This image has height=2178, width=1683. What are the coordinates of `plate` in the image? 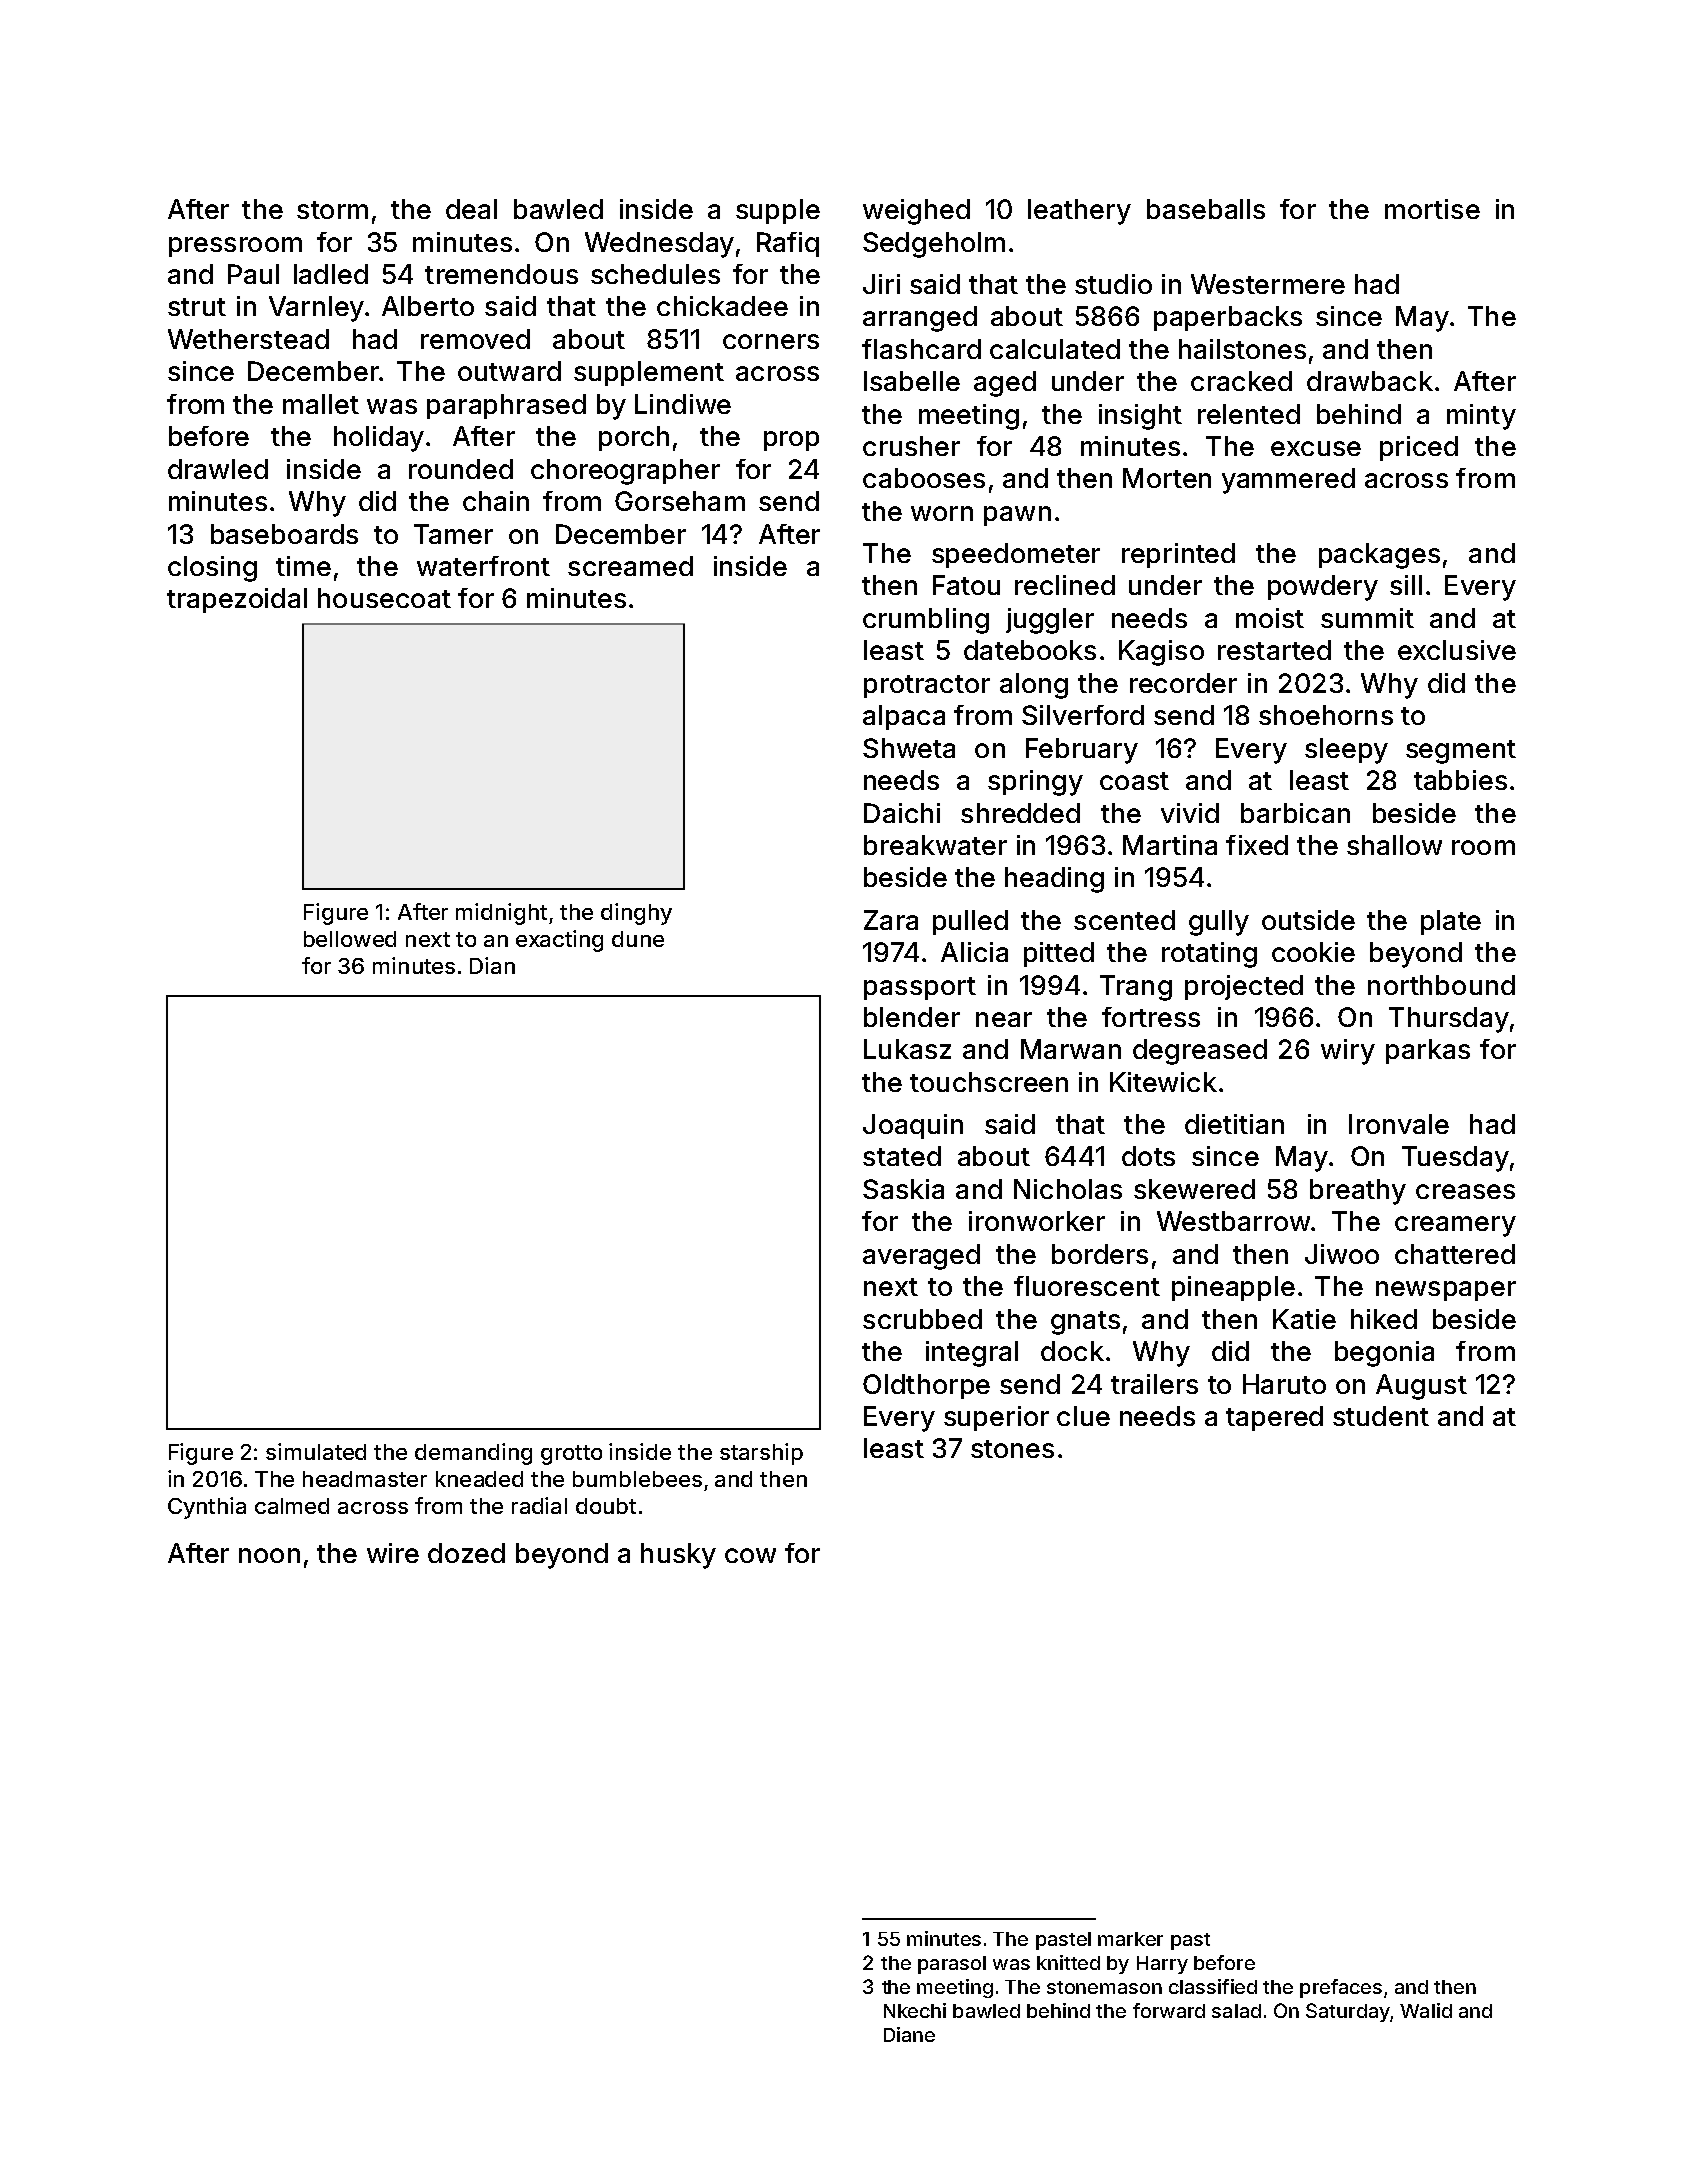 It's located at (1451, 922).
